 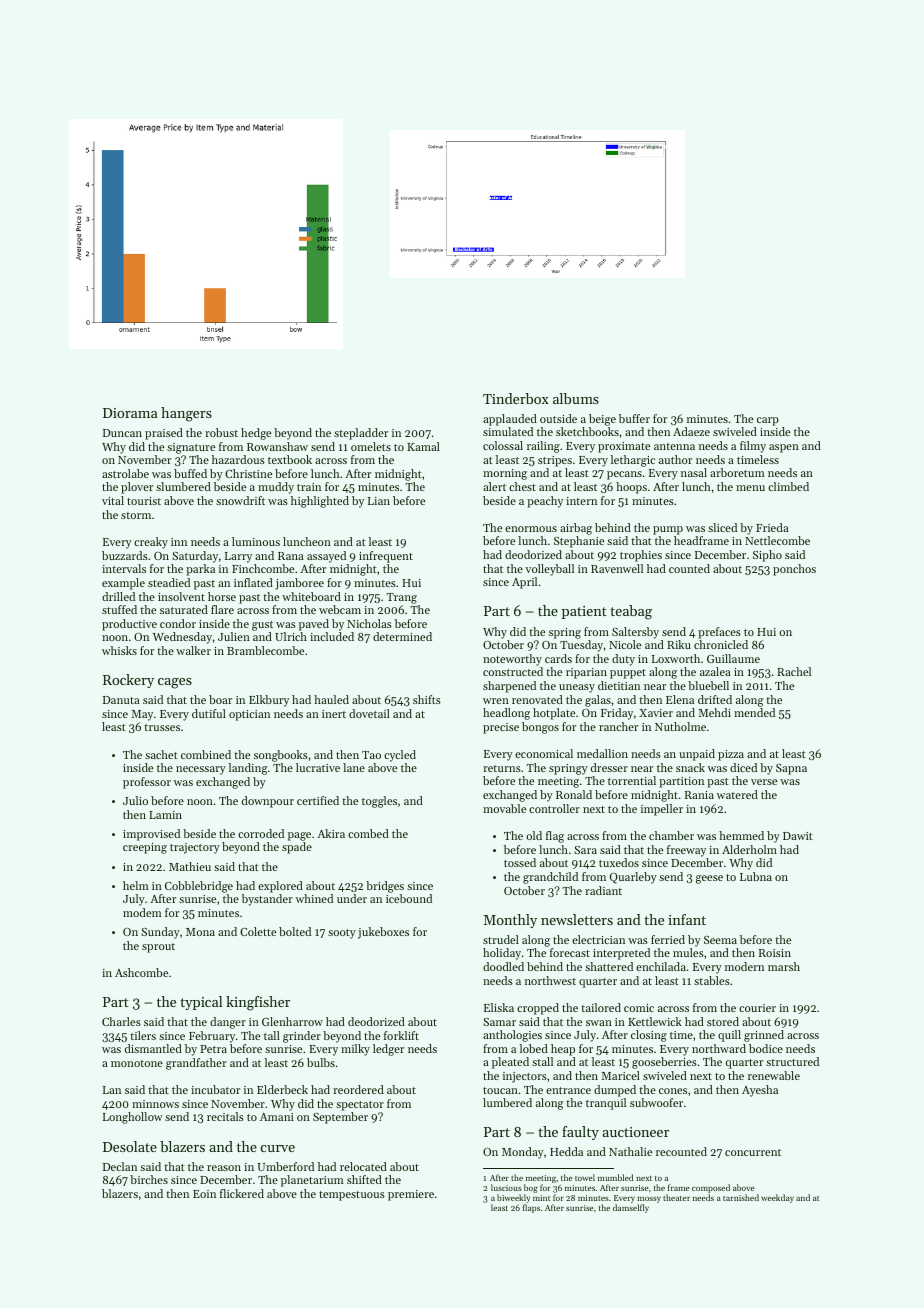 What do you see at coordinates (554, 714) in the screenshot?
I see `hotplate` at bounding box center [554, 714].
